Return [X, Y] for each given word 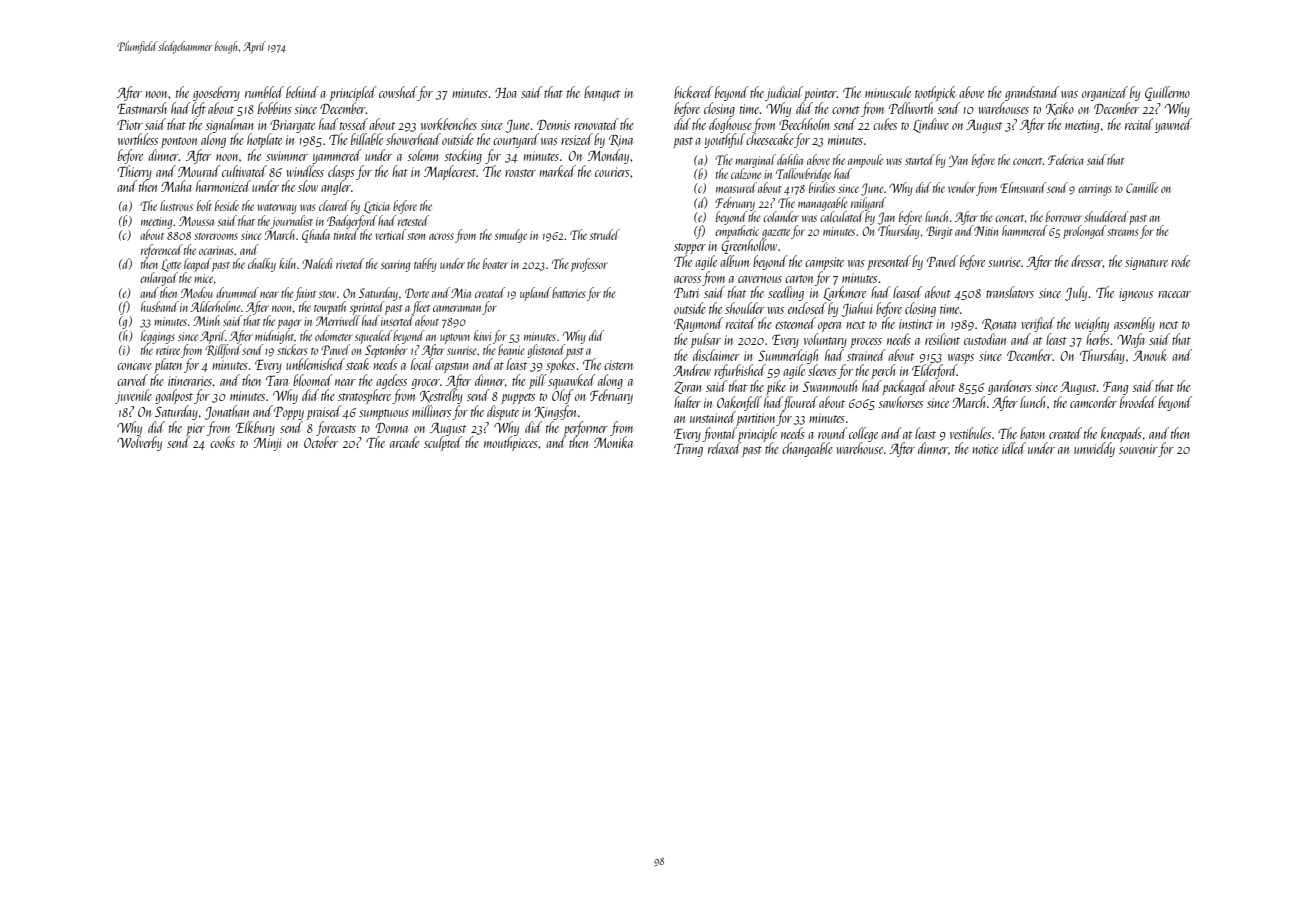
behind [302, 92]
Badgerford [352, 222]
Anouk [1150, 355]
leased [907, 292]
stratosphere [364, 396]
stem [416, 236]
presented [889, 262]
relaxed [724, 448]
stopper [690, 248]
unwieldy [1094, 449]
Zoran [688, 387]
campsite [824, 263]
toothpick [935, 93]
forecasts [336, 428]
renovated [596, 124]
